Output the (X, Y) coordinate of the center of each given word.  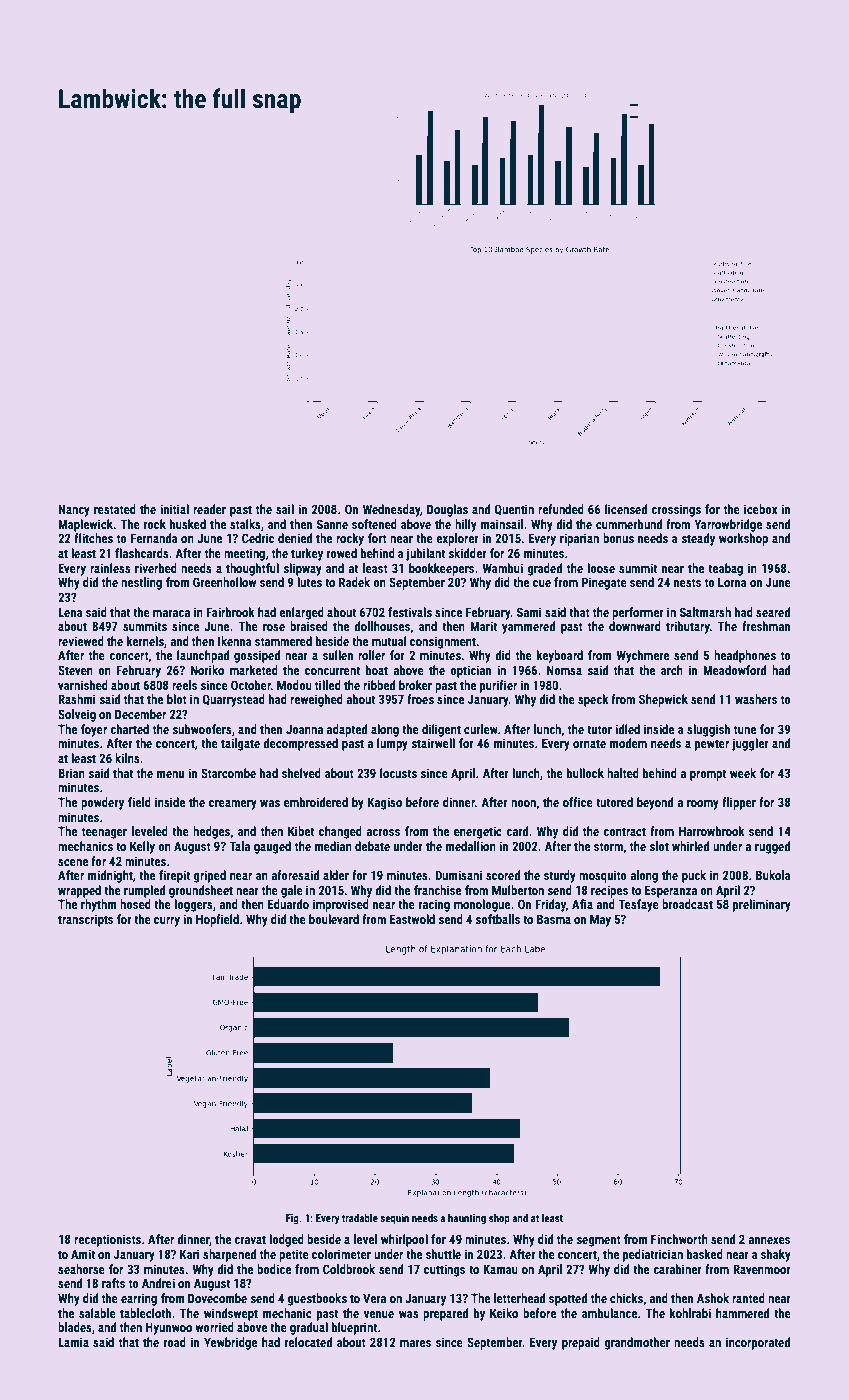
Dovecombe (217, 1298)
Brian (71, 773)
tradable (360, 1218)
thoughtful (252, 569)
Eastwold (412, 919)
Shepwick (663, 700)
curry (167, 922)
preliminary (762, 905)
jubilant (425, 554)
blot (177, 699)
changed (340, 832)
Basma (554, 919)
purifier (498, 686)
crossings (676, 510)
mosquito (603, 876)
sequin (394, 1219)
